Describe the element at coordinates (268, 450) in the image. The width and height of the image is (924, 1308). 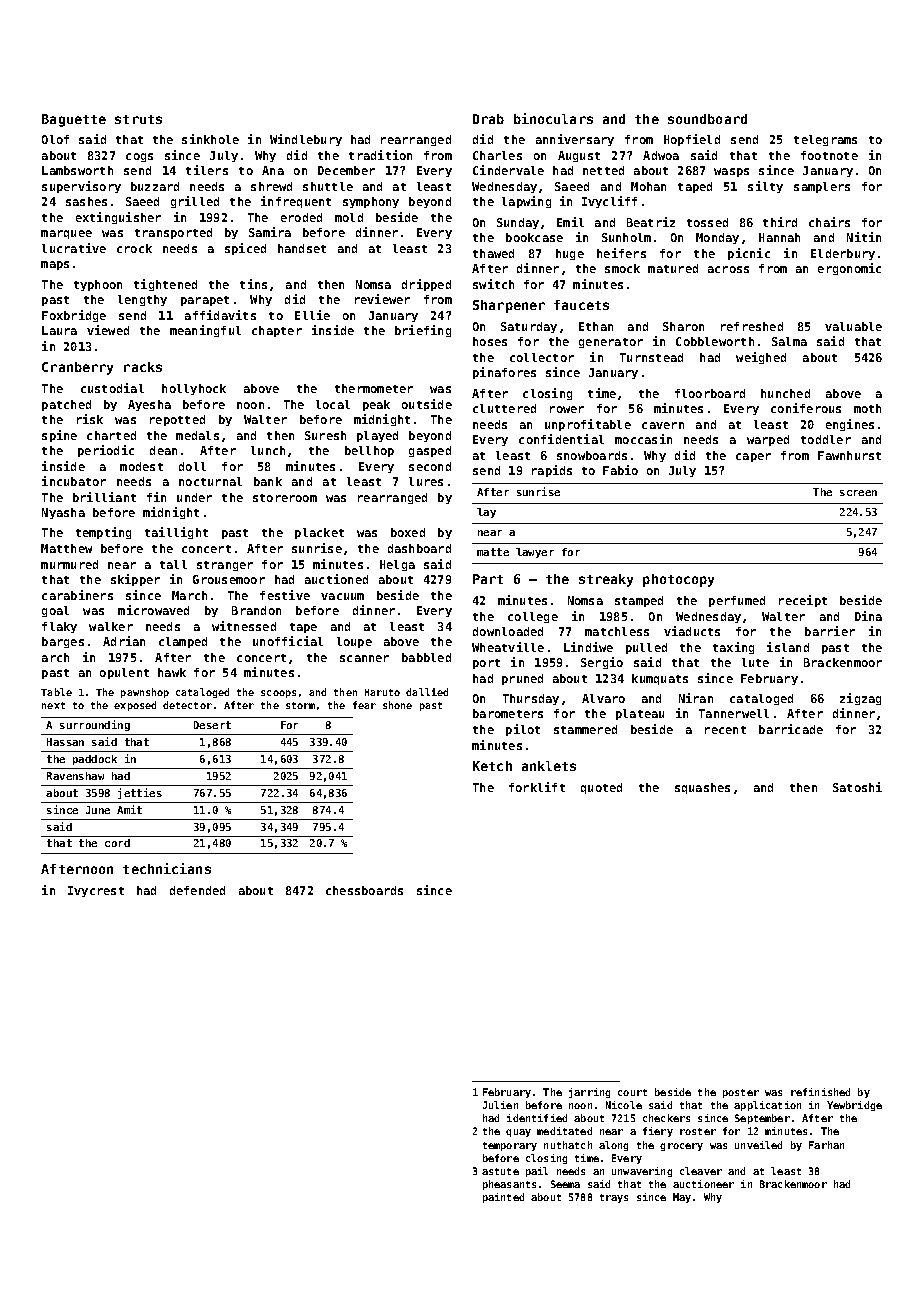
I see `lunch` at that location.
